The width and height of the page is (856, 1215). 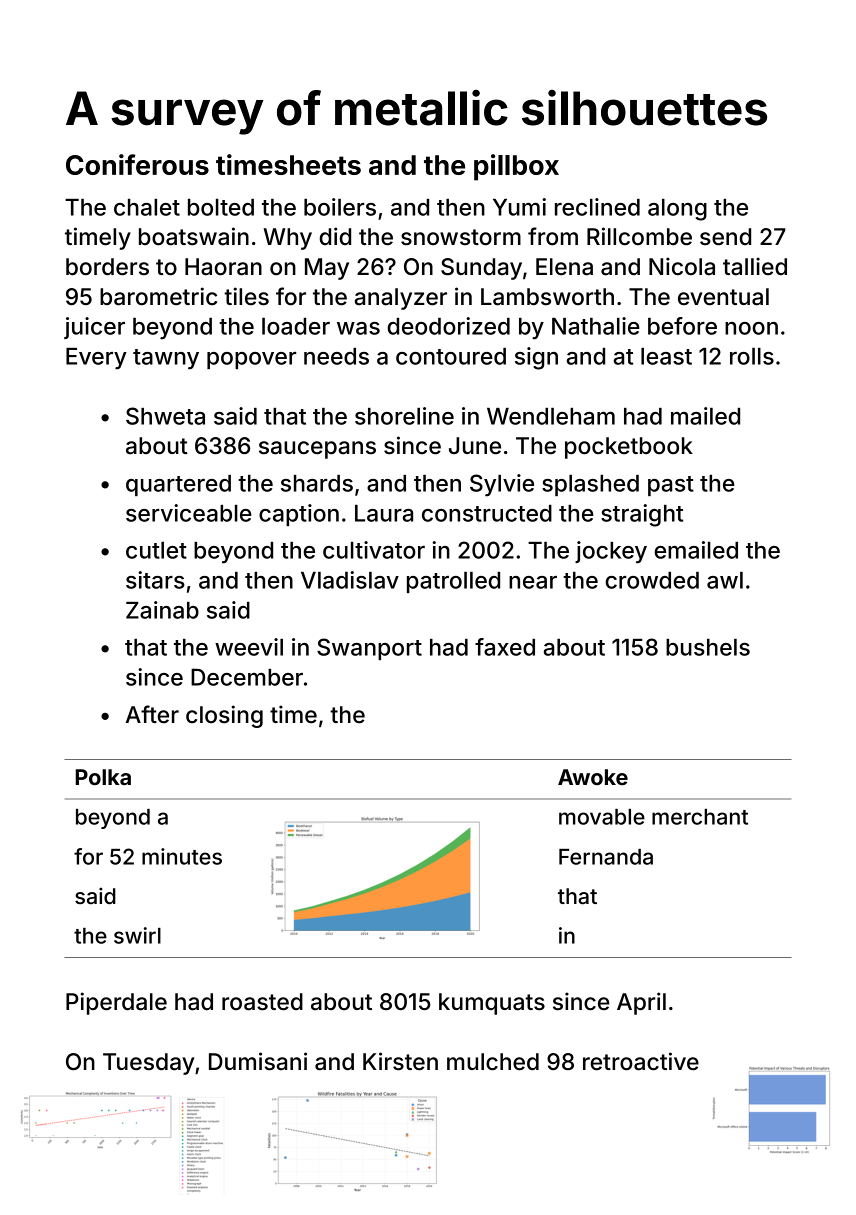 I want to click on closing, so click(x=224, y=716).
